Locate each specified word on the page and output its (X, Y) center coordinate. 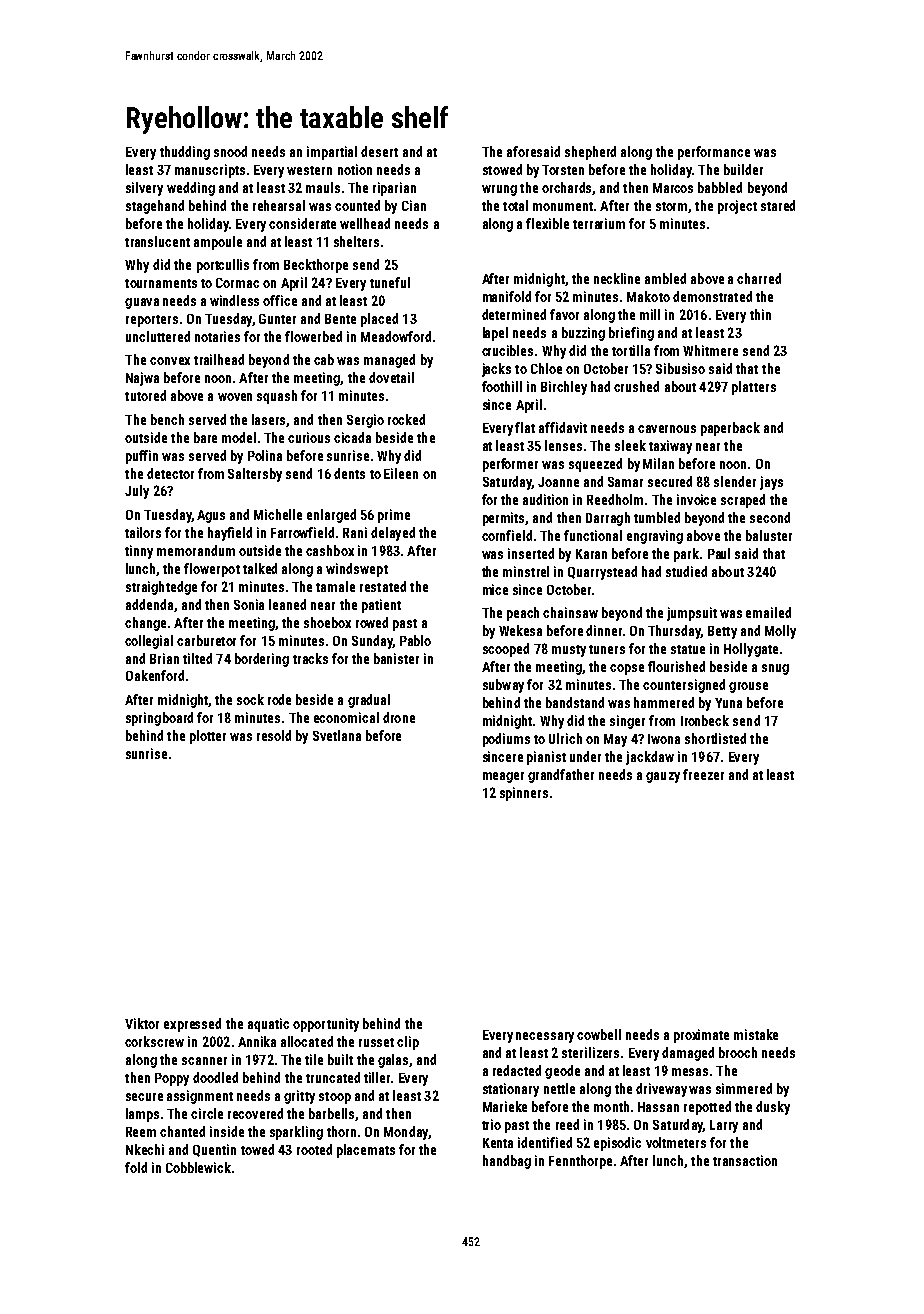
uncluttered (158, 336)
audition (545, 499)
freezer (703, 774)
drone (399, 717)
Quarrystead (602, 573)
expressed (192, 1025)
